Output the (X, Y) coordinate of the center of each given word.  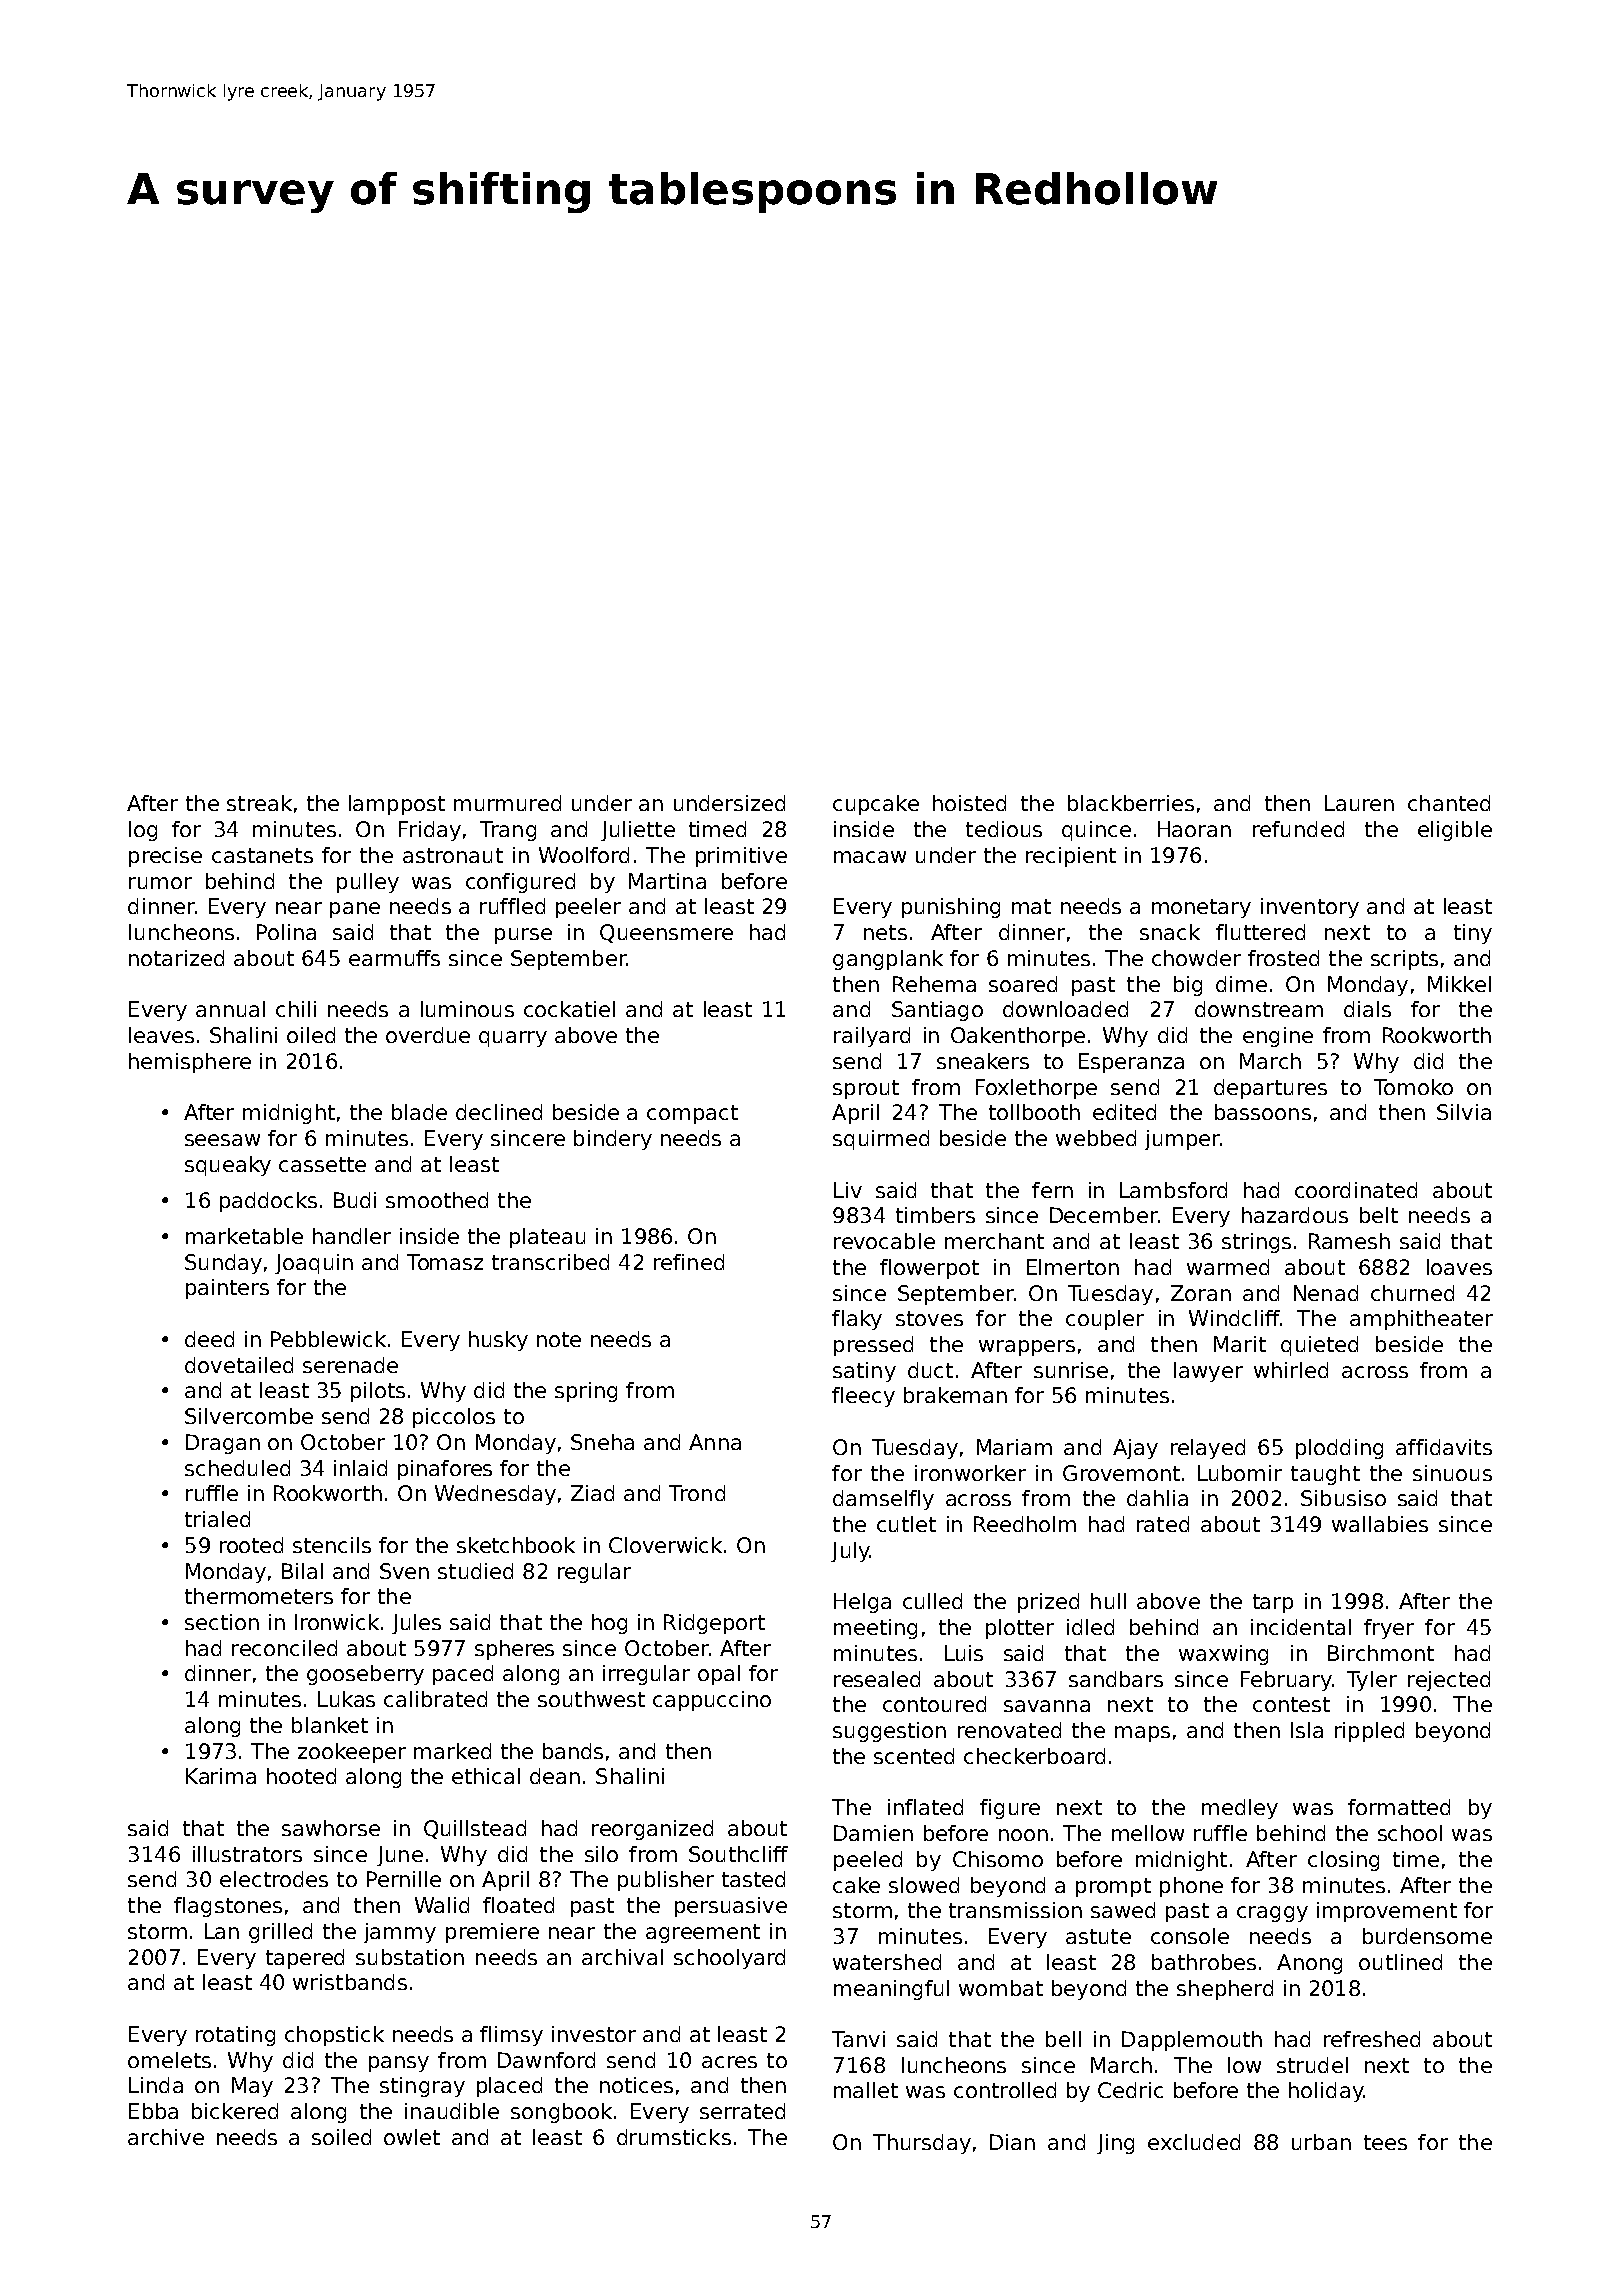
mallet (866, 2090)
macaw (870, 857)
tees (1385, 2142)
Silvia (1464, 1112)
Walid (442, 1905)
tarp (1273, 1603)
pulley (368, 883)
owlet (412, 2137)
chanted (1449, 803)
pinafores (445, 1470)
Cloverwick (665, 1545)
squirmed (881, 1140)
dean (555, 1776)
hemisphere (190, 1063)
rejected (1449, 1681)
